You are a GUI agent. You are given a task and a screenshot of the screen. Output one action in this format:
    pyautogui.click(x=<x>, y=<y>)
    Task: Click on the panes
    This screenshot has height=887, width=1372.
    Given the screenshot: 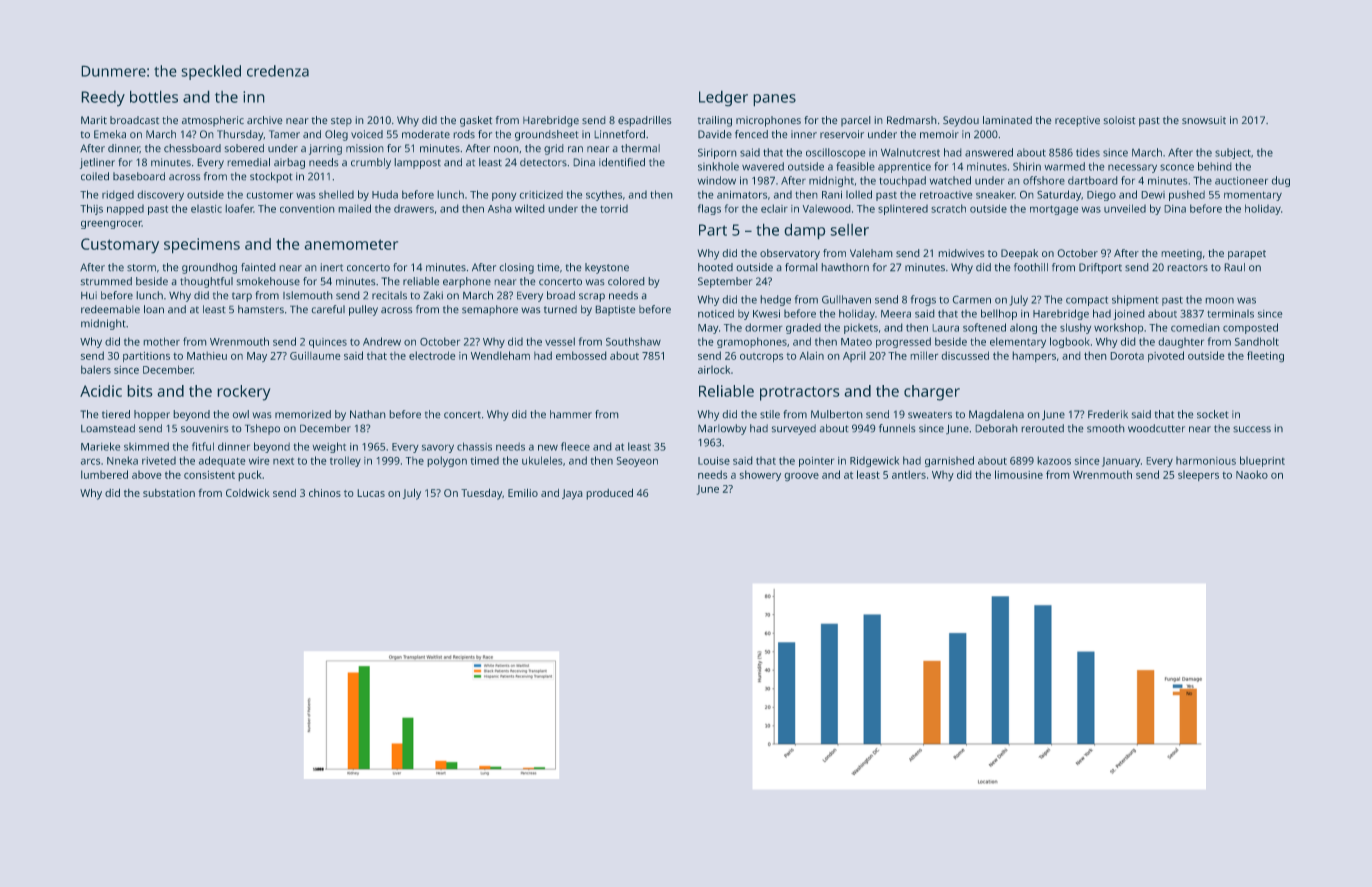 What is the action you would take?
    pyautogui.click(x=775, y=100)
